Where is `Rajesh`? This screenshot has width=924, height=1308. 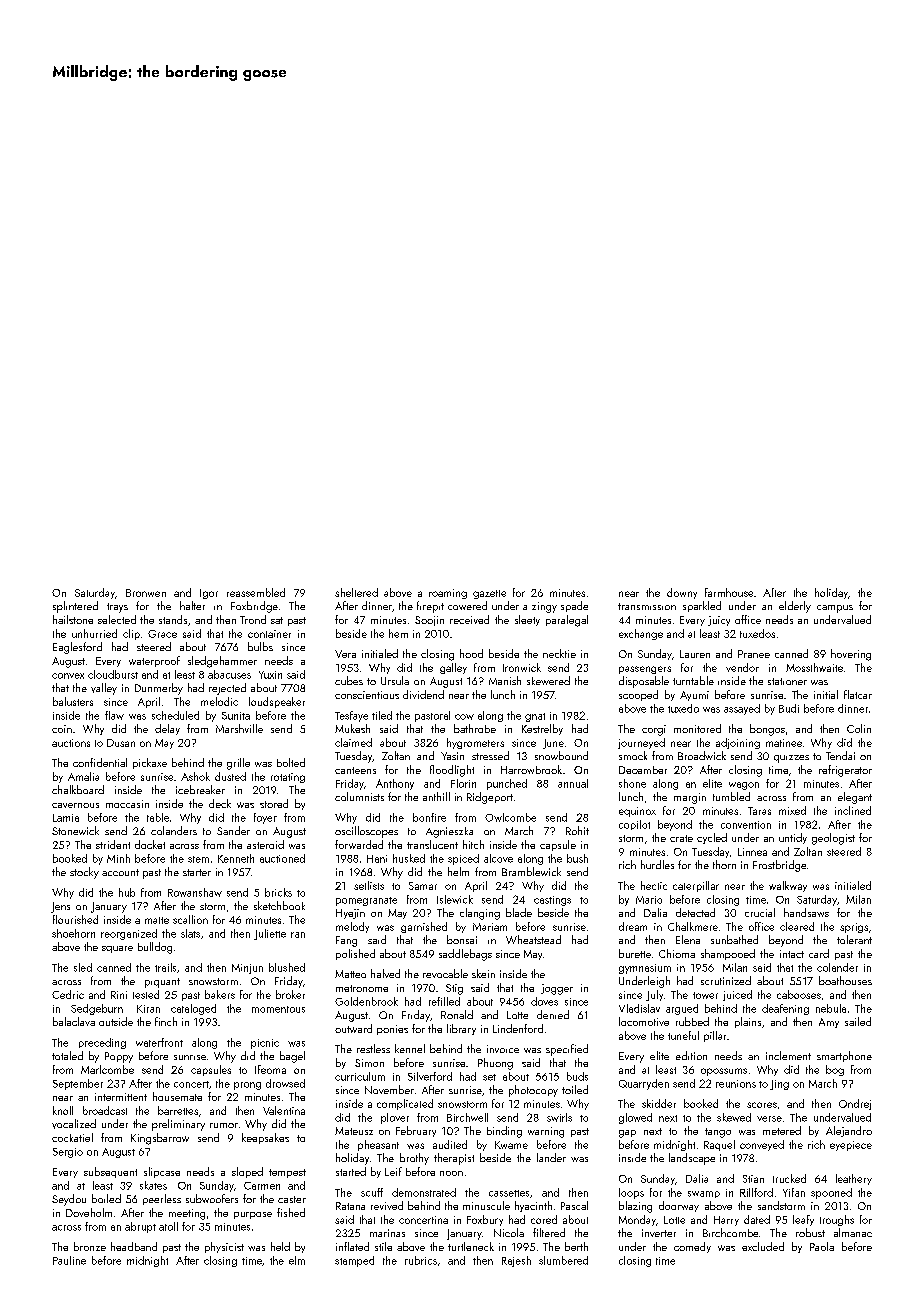
Rajesh is located at coordinates (516, 1261).
